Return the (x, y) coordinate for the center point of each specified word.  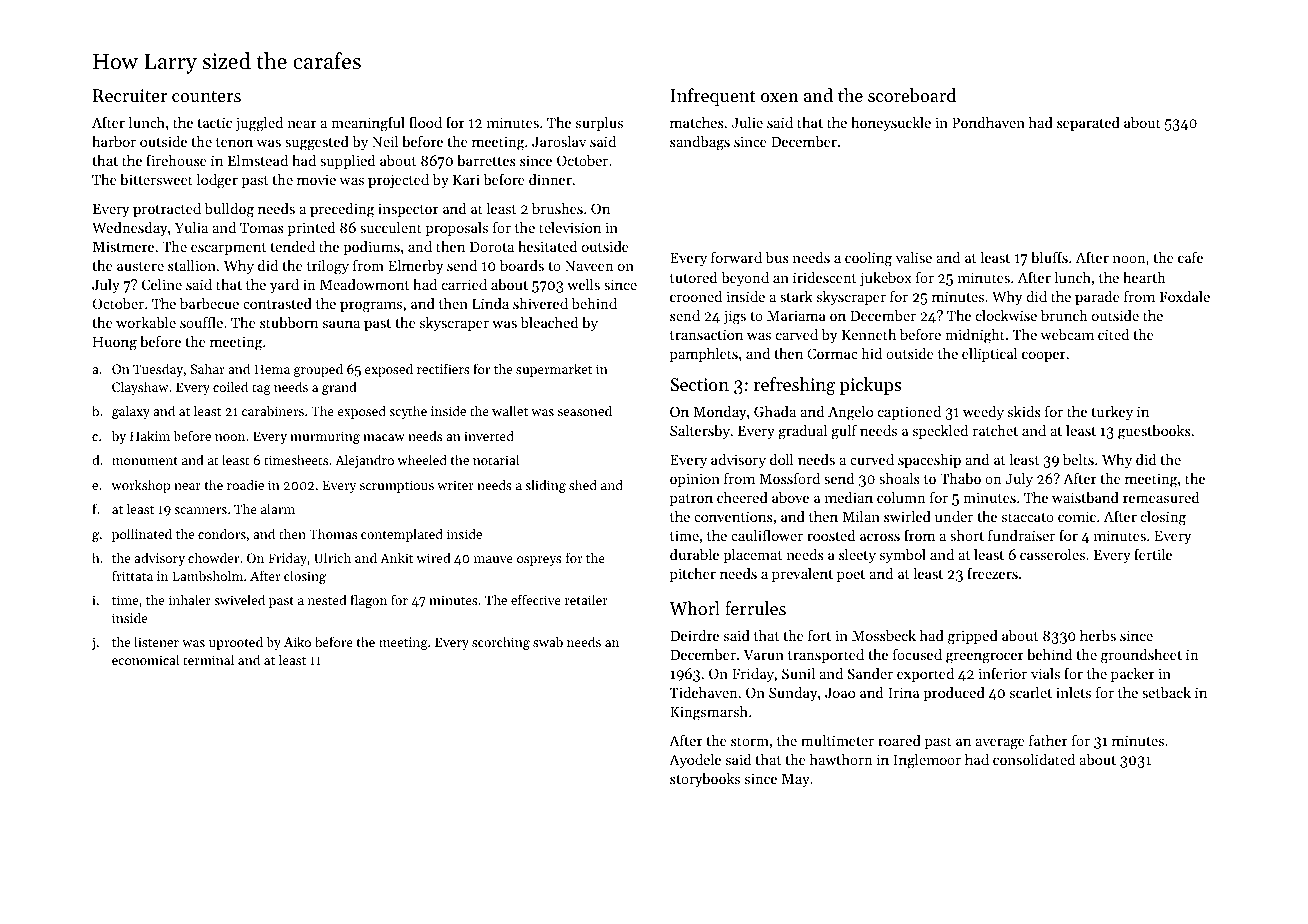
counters (206, 96)
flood (425, 122)
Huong (115, 344)
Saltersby (700, 432)
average (1000, 744)
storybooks (705, 780)
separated (1088, 124)
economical (145, 659)
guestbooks (1154, 432)
